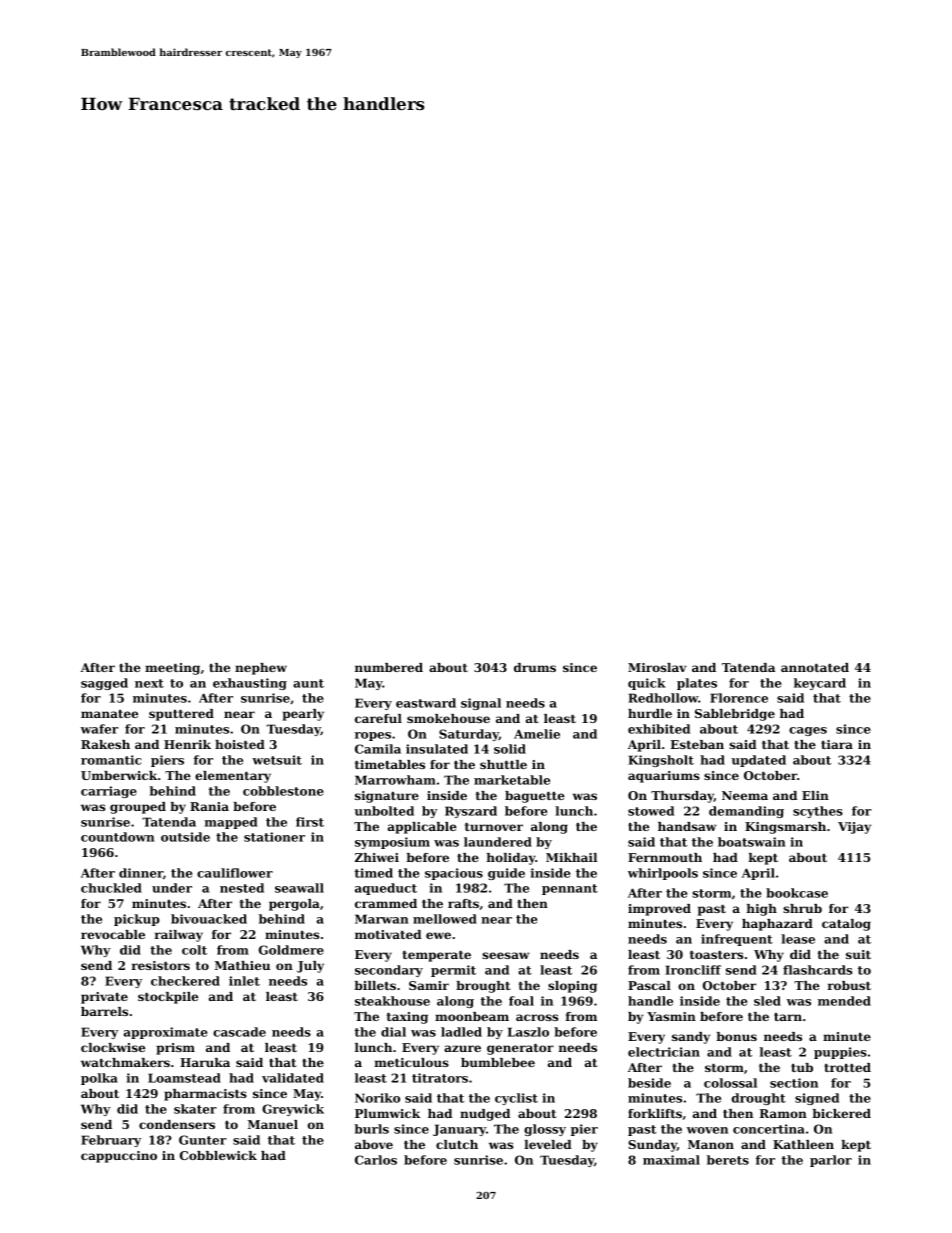 The height and width of the document is (1233, 952). Describe the element at coordinates (179, 936) in the document. I see `railway` at that location.
